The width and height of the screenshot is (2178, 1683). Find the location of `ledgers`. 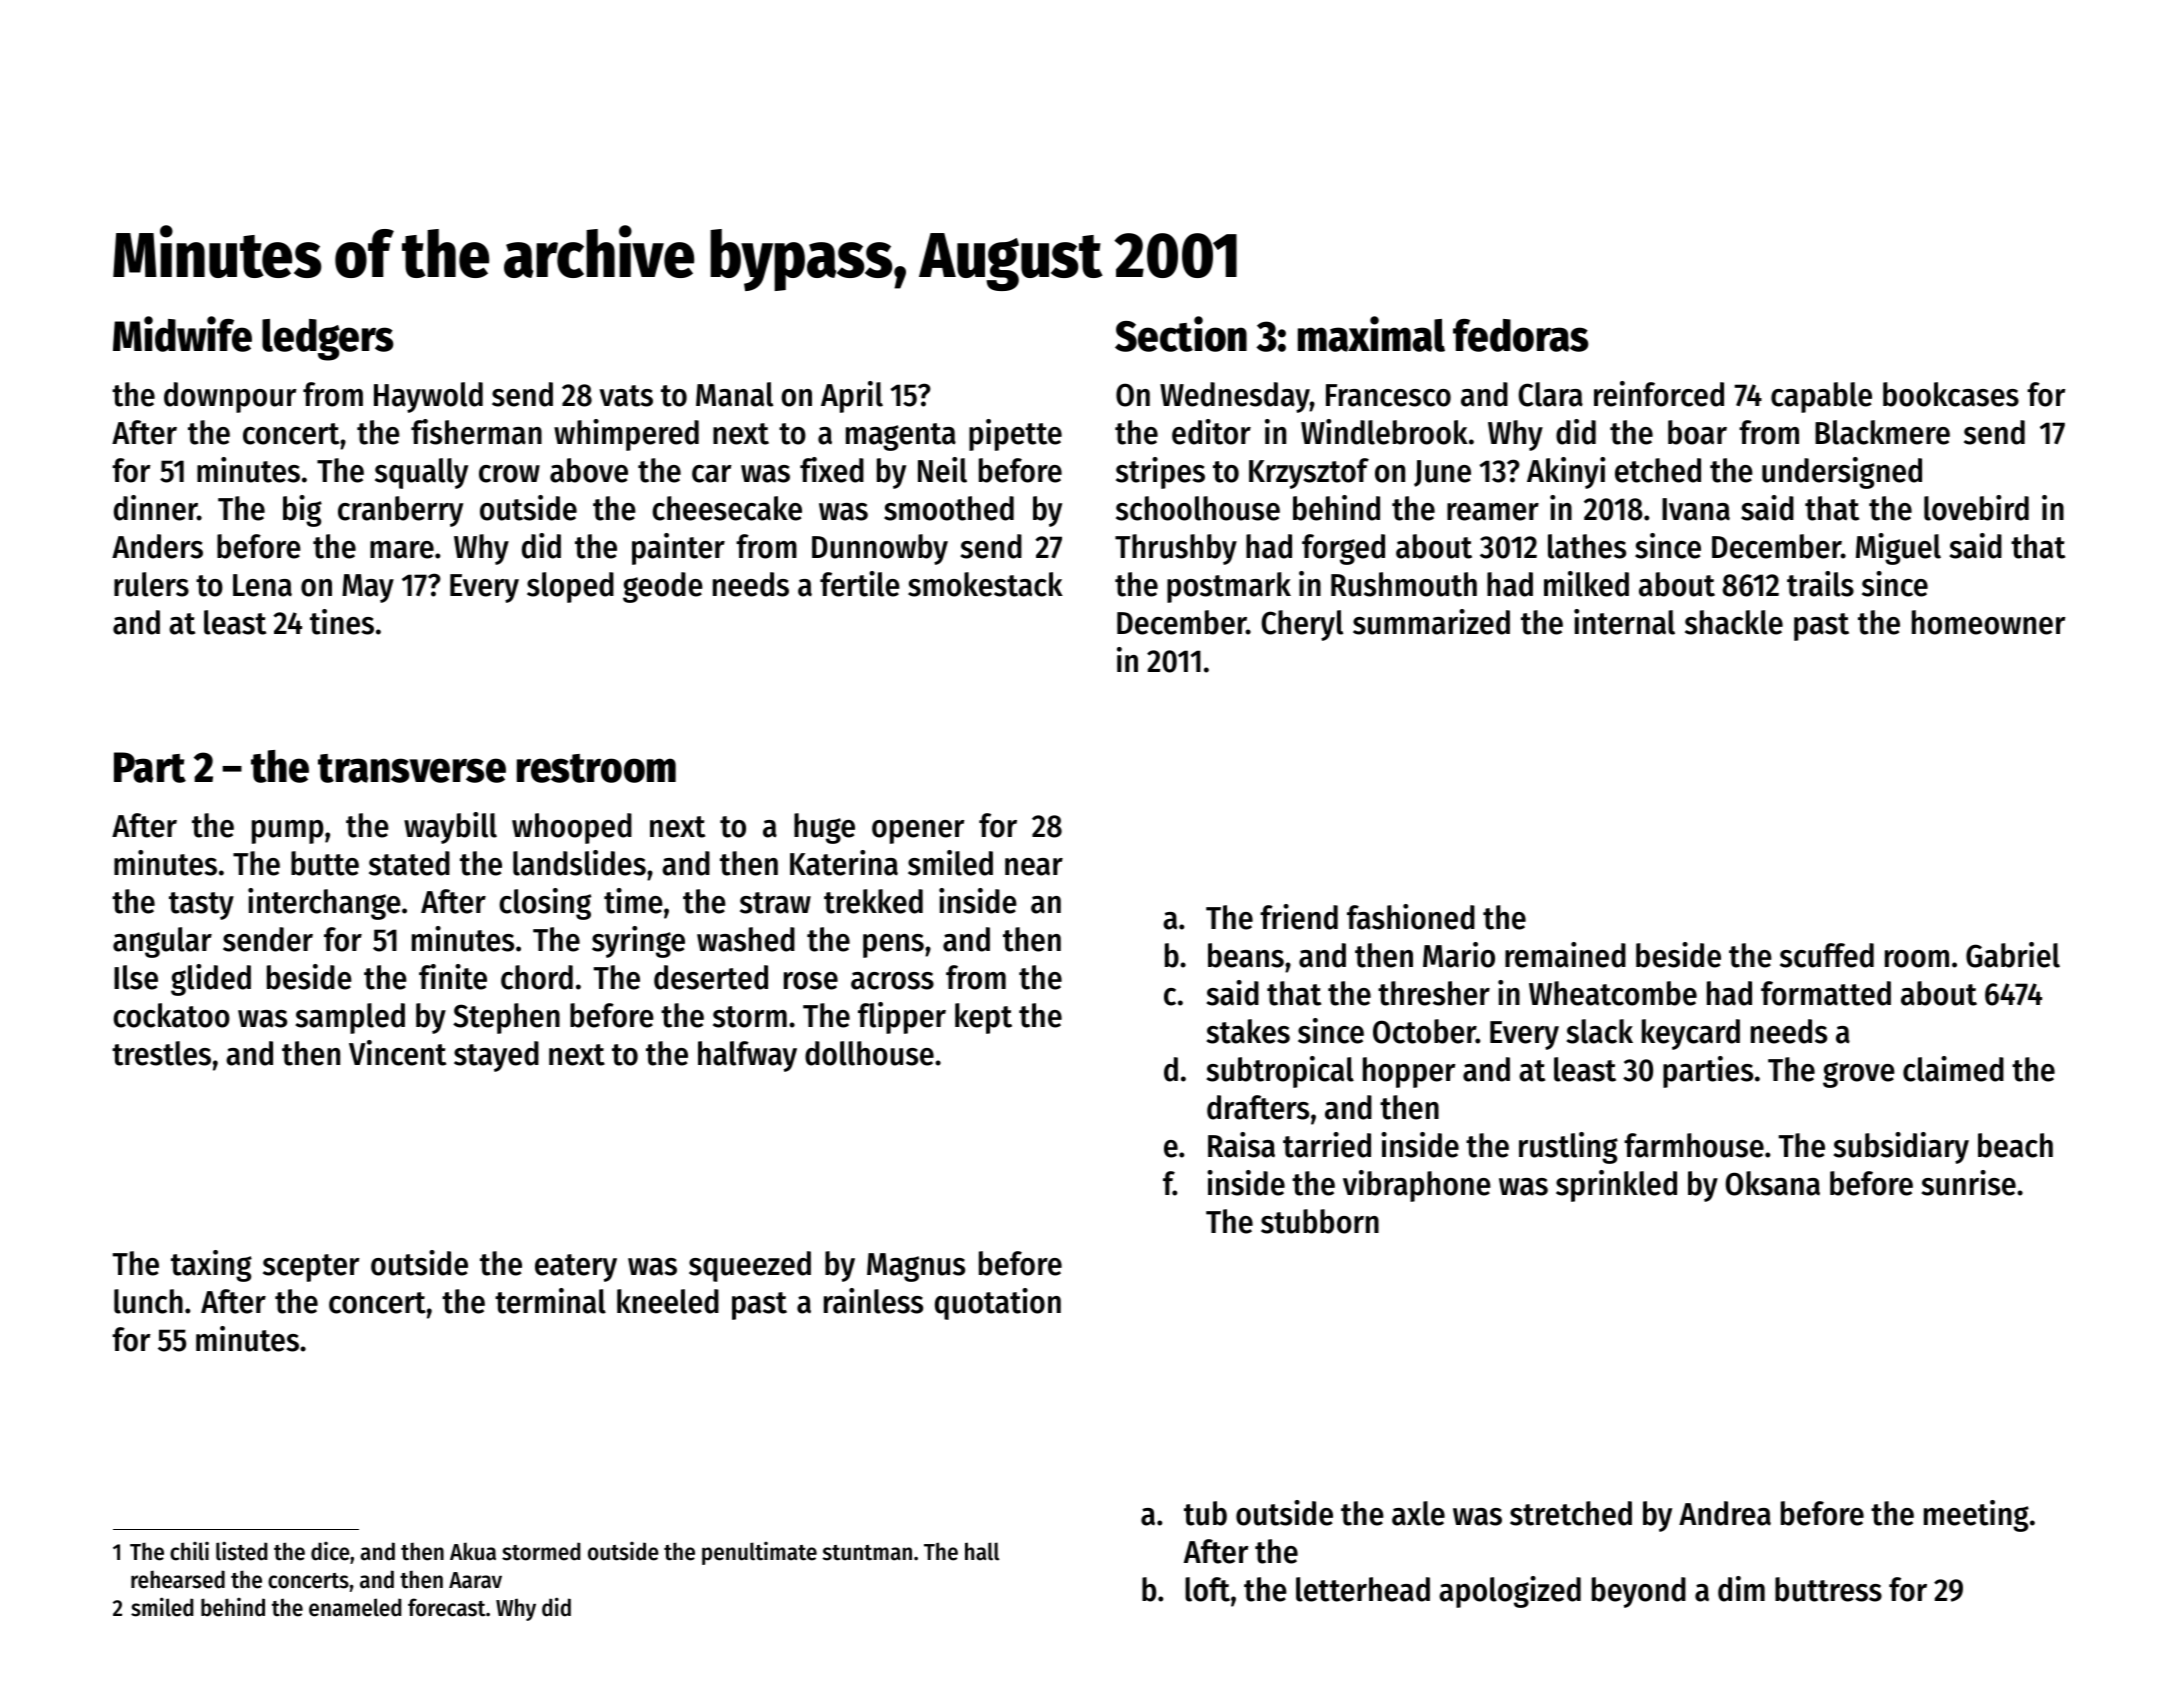

ledgers is located at coordinates (327, 340).
